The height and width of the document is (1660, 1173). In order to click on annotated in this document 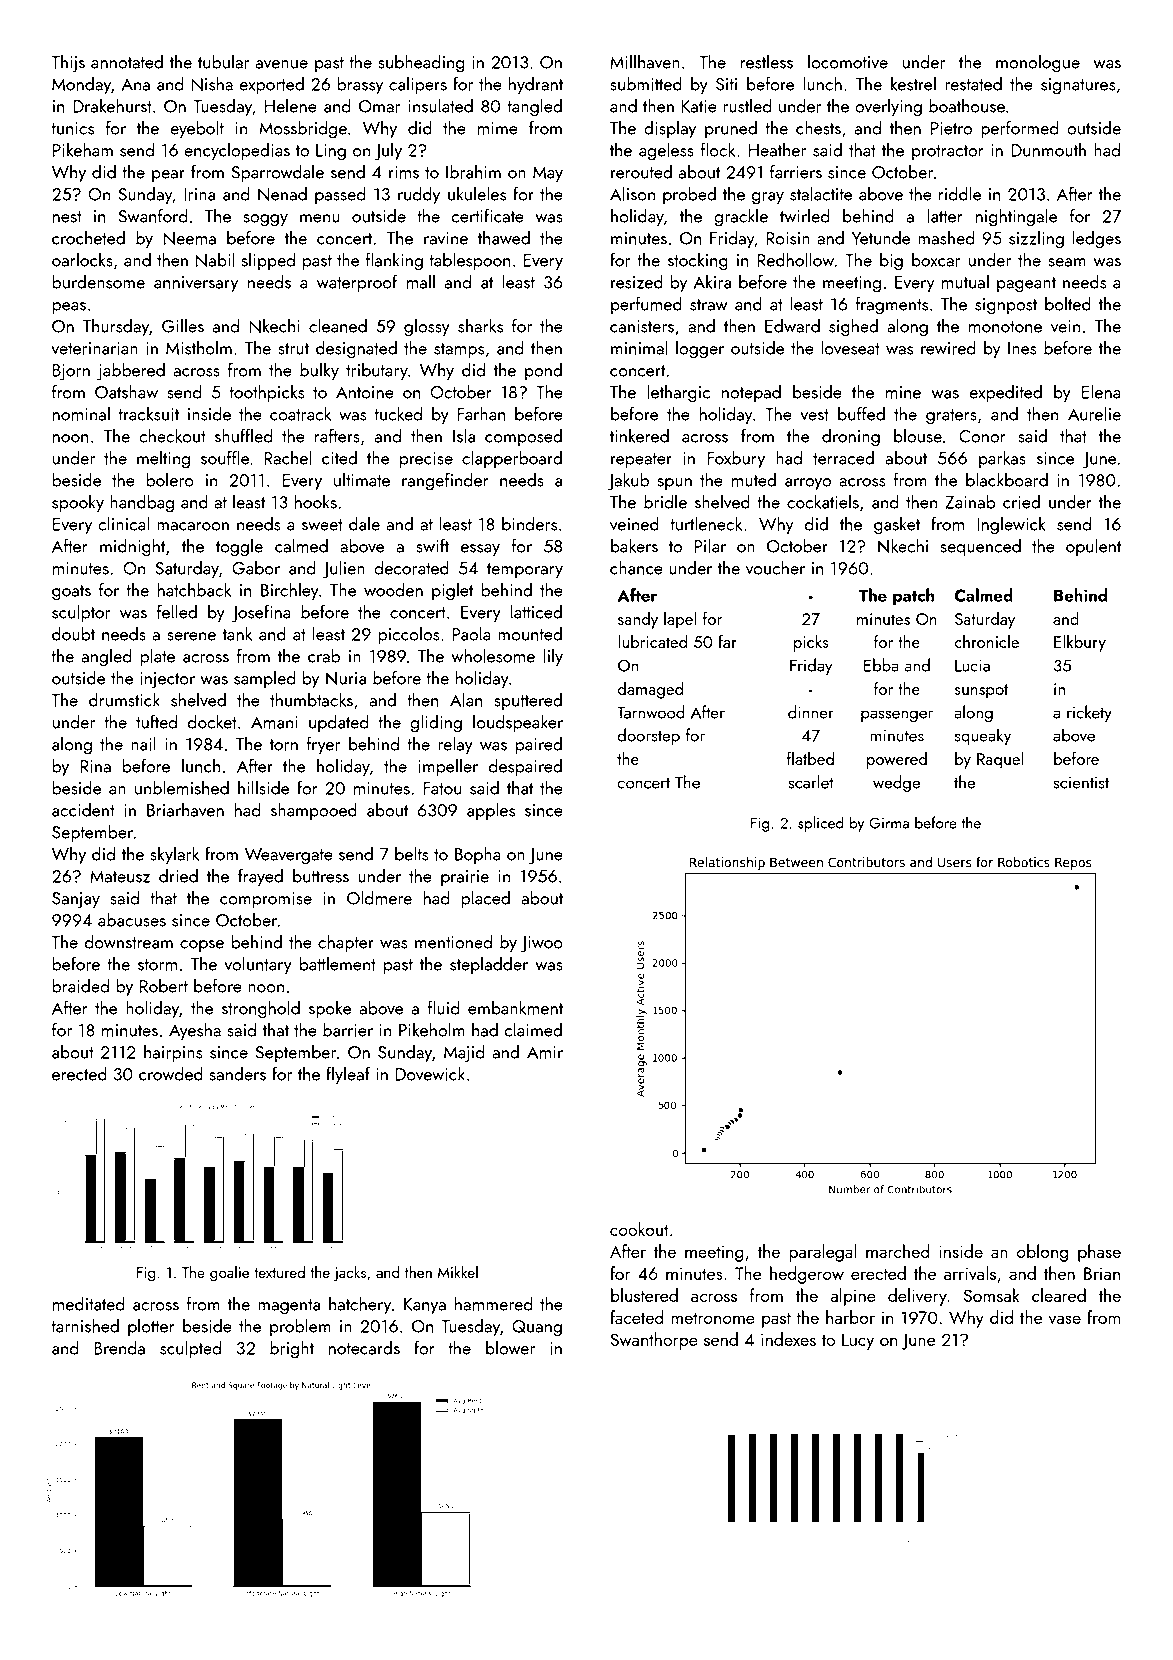, I will do `click(127, 61)`.
